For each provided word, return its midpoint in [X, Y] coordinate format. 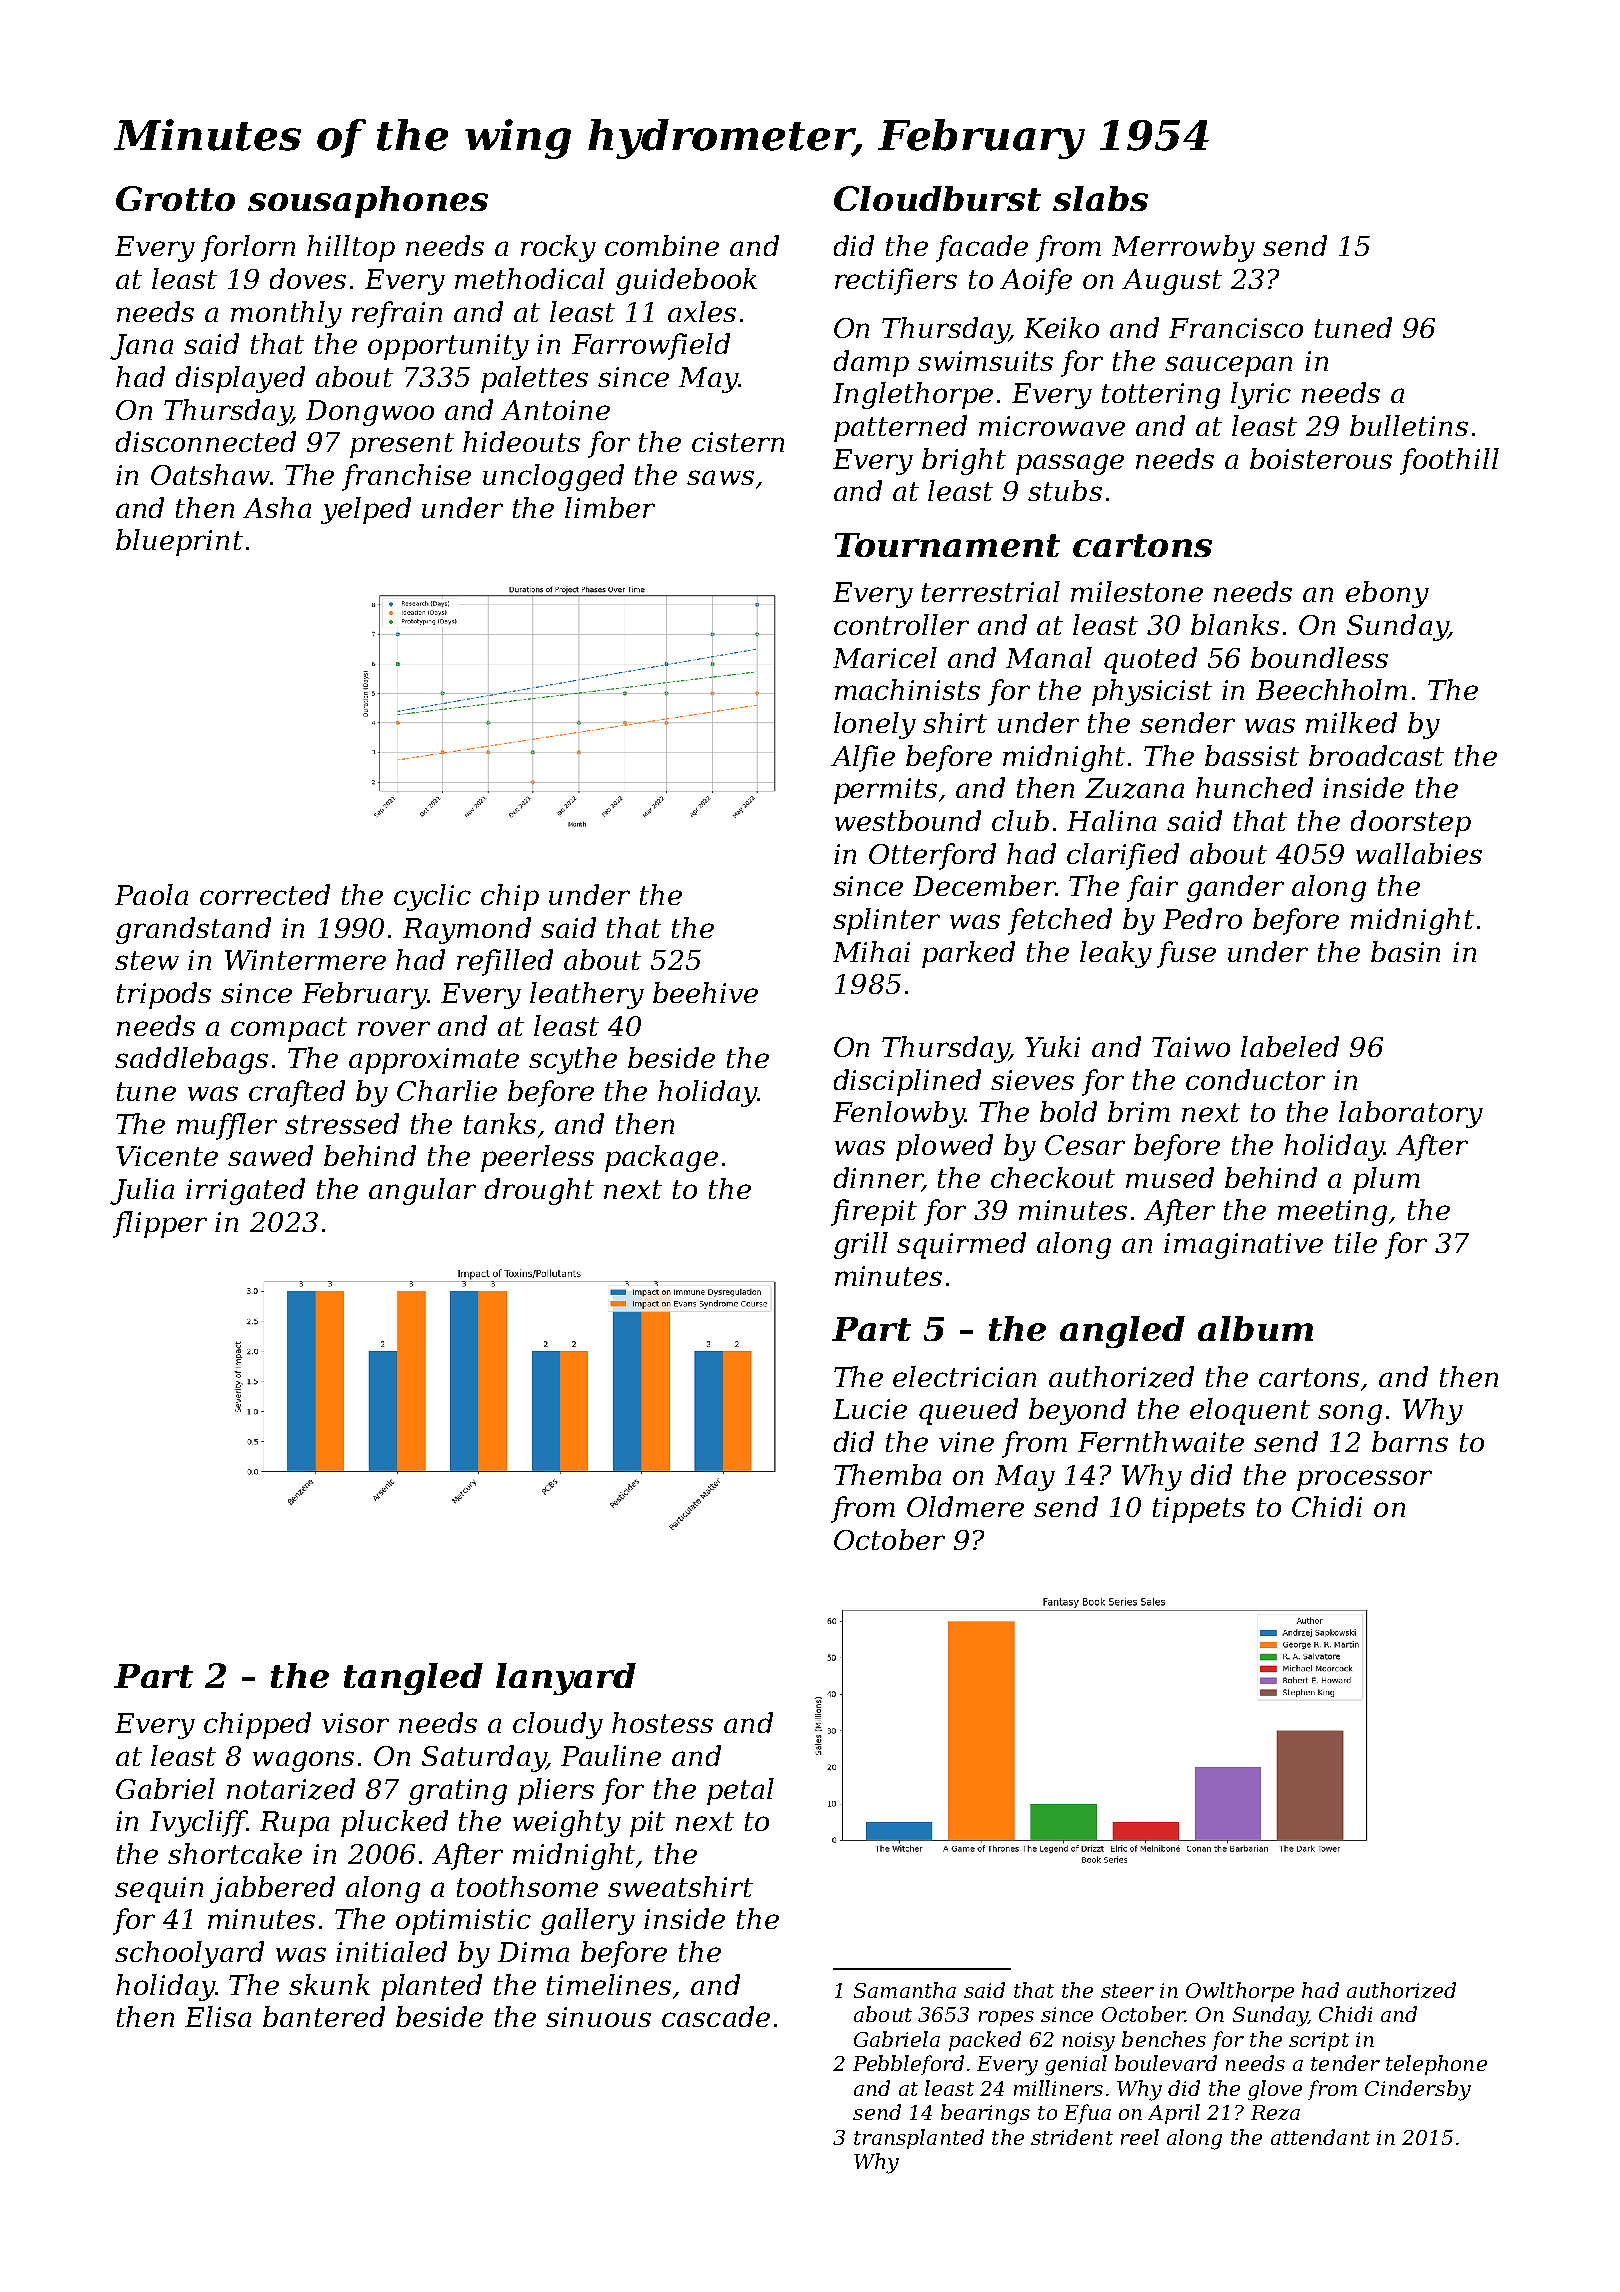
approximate [434, 1061]
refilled [505, 962]
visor [355, 1723]
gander [1235, 888]
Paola [151, 894]
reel [1140, 2137]
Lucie [870, 1409]
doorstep [1411, 823]
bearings [985, 2114]
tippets [1199, 1510]
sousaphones [368, 202]
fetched [1060, 921]
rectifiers [896, 281]
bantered [324, 2016]
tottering [1161, 396]
